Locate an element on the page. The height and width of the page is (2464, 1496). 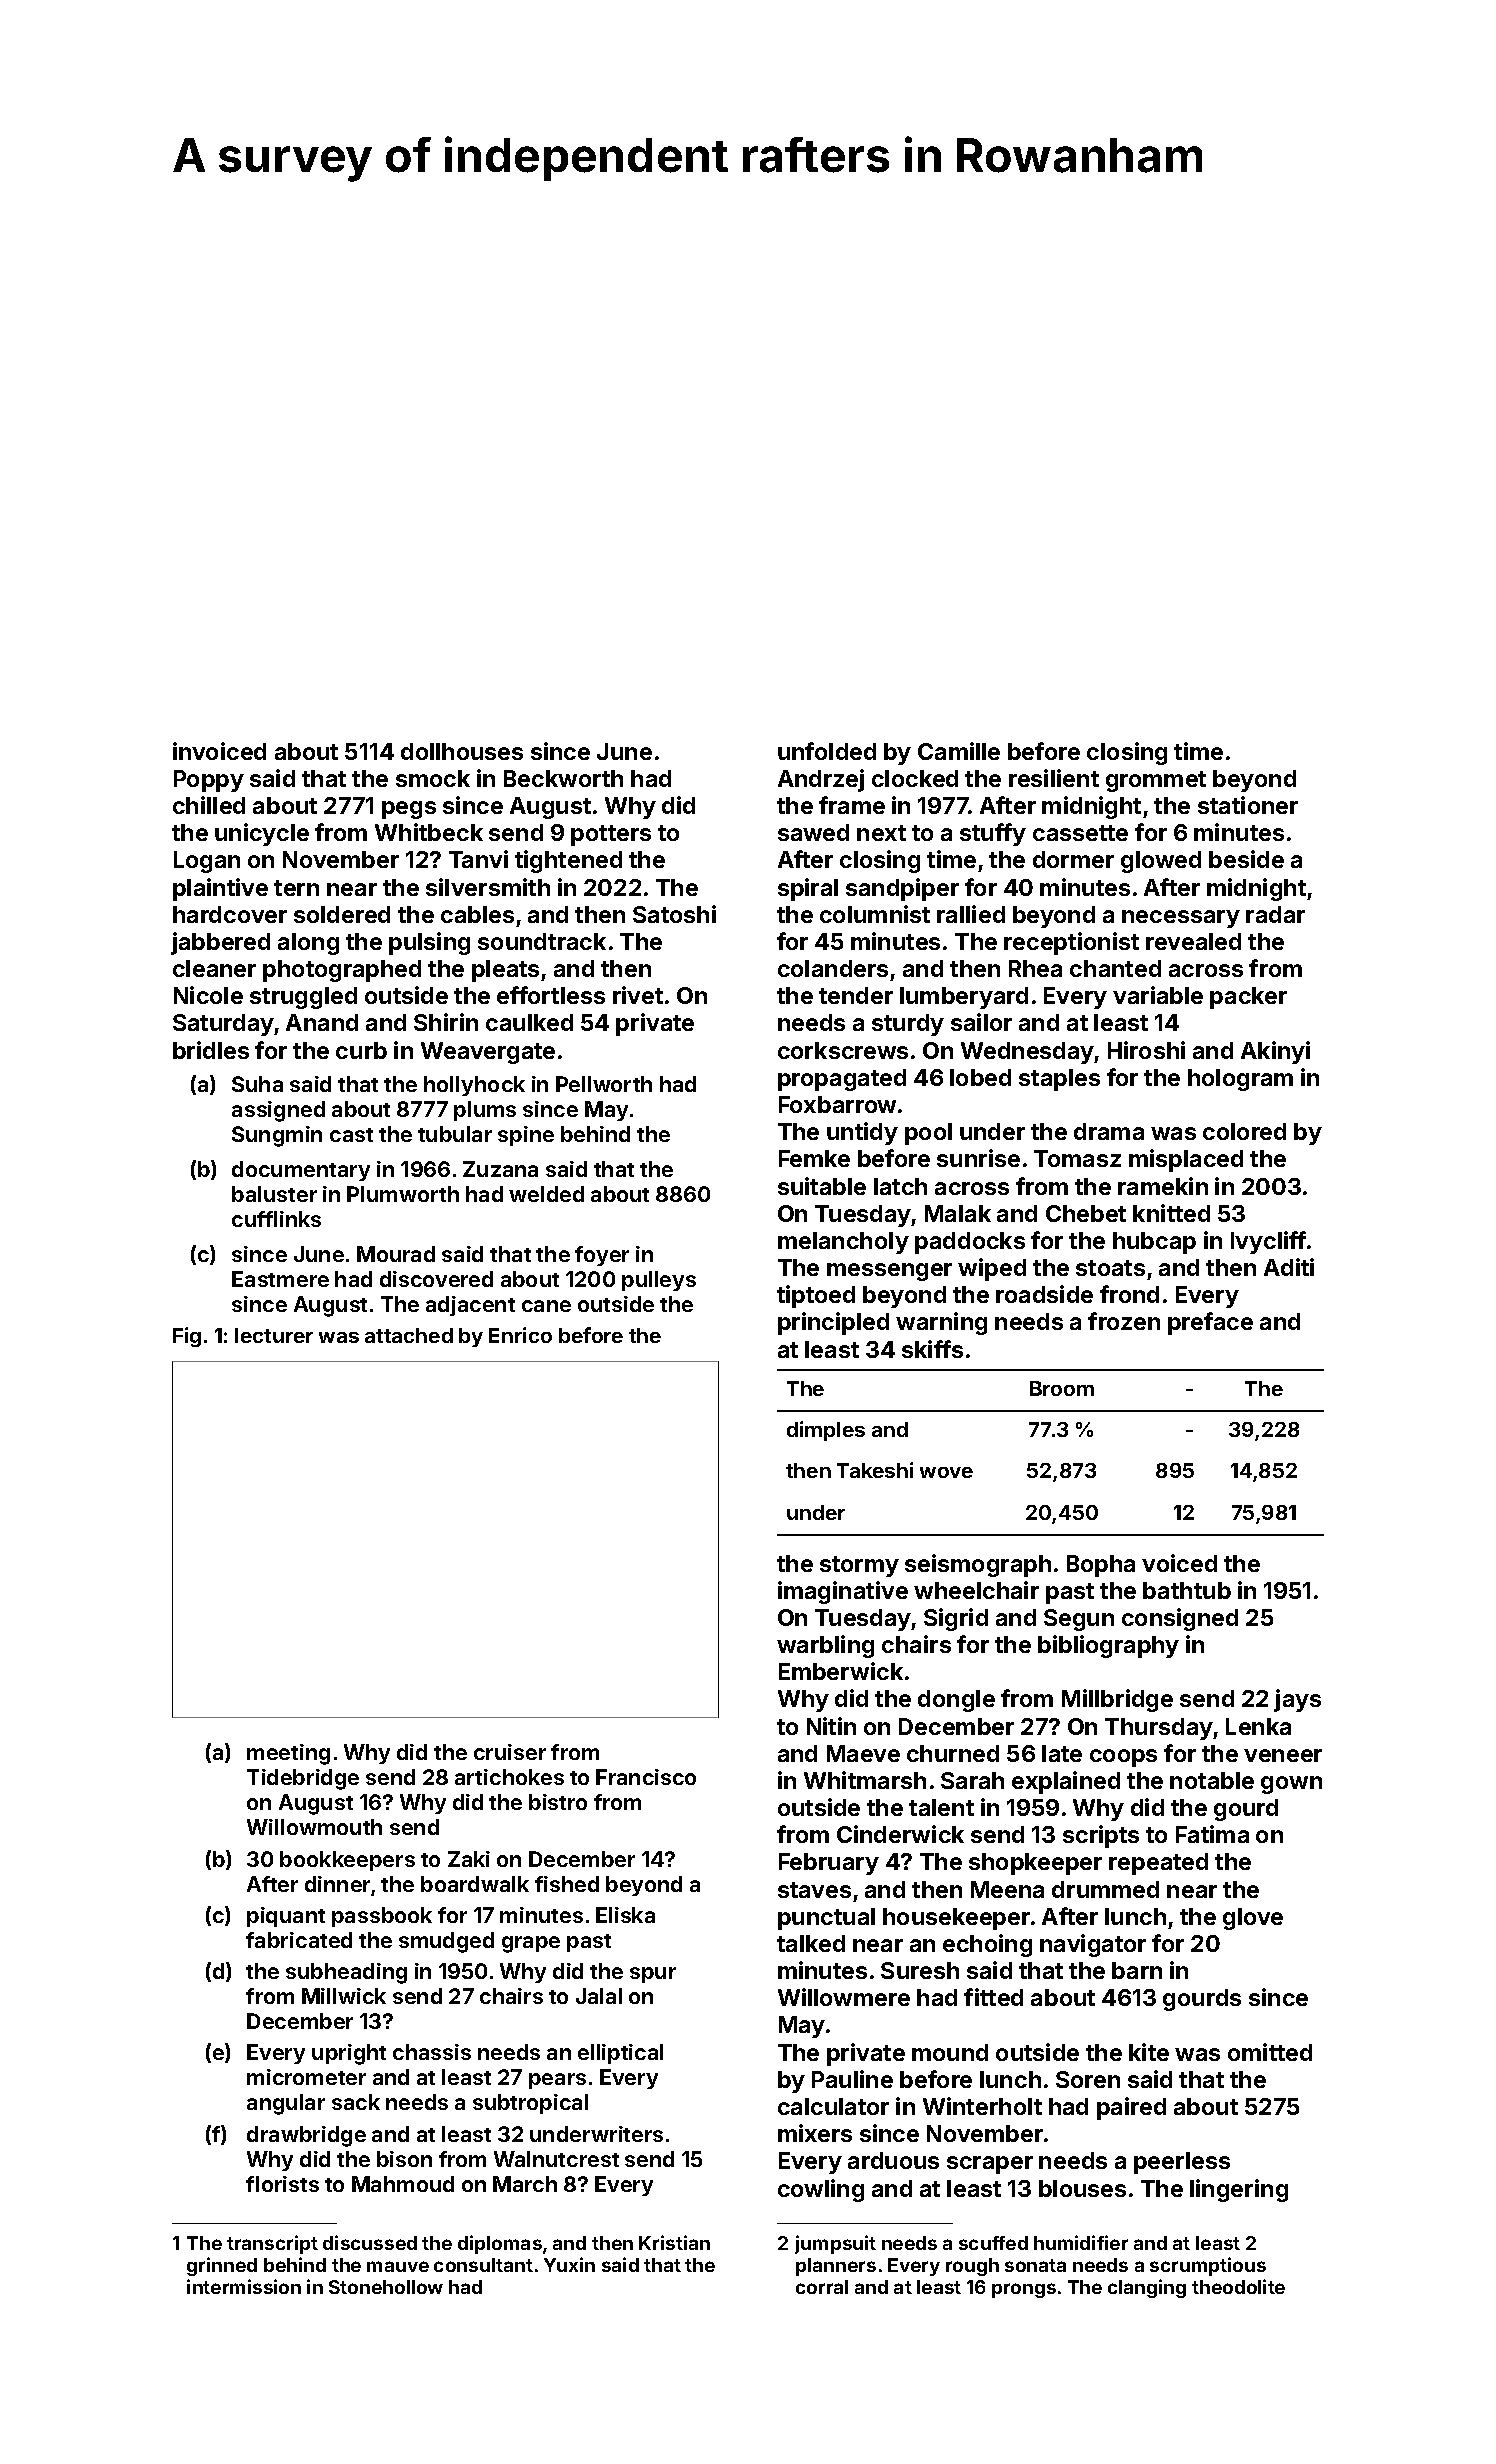
meeting is located at coordinates (288, 1754).
